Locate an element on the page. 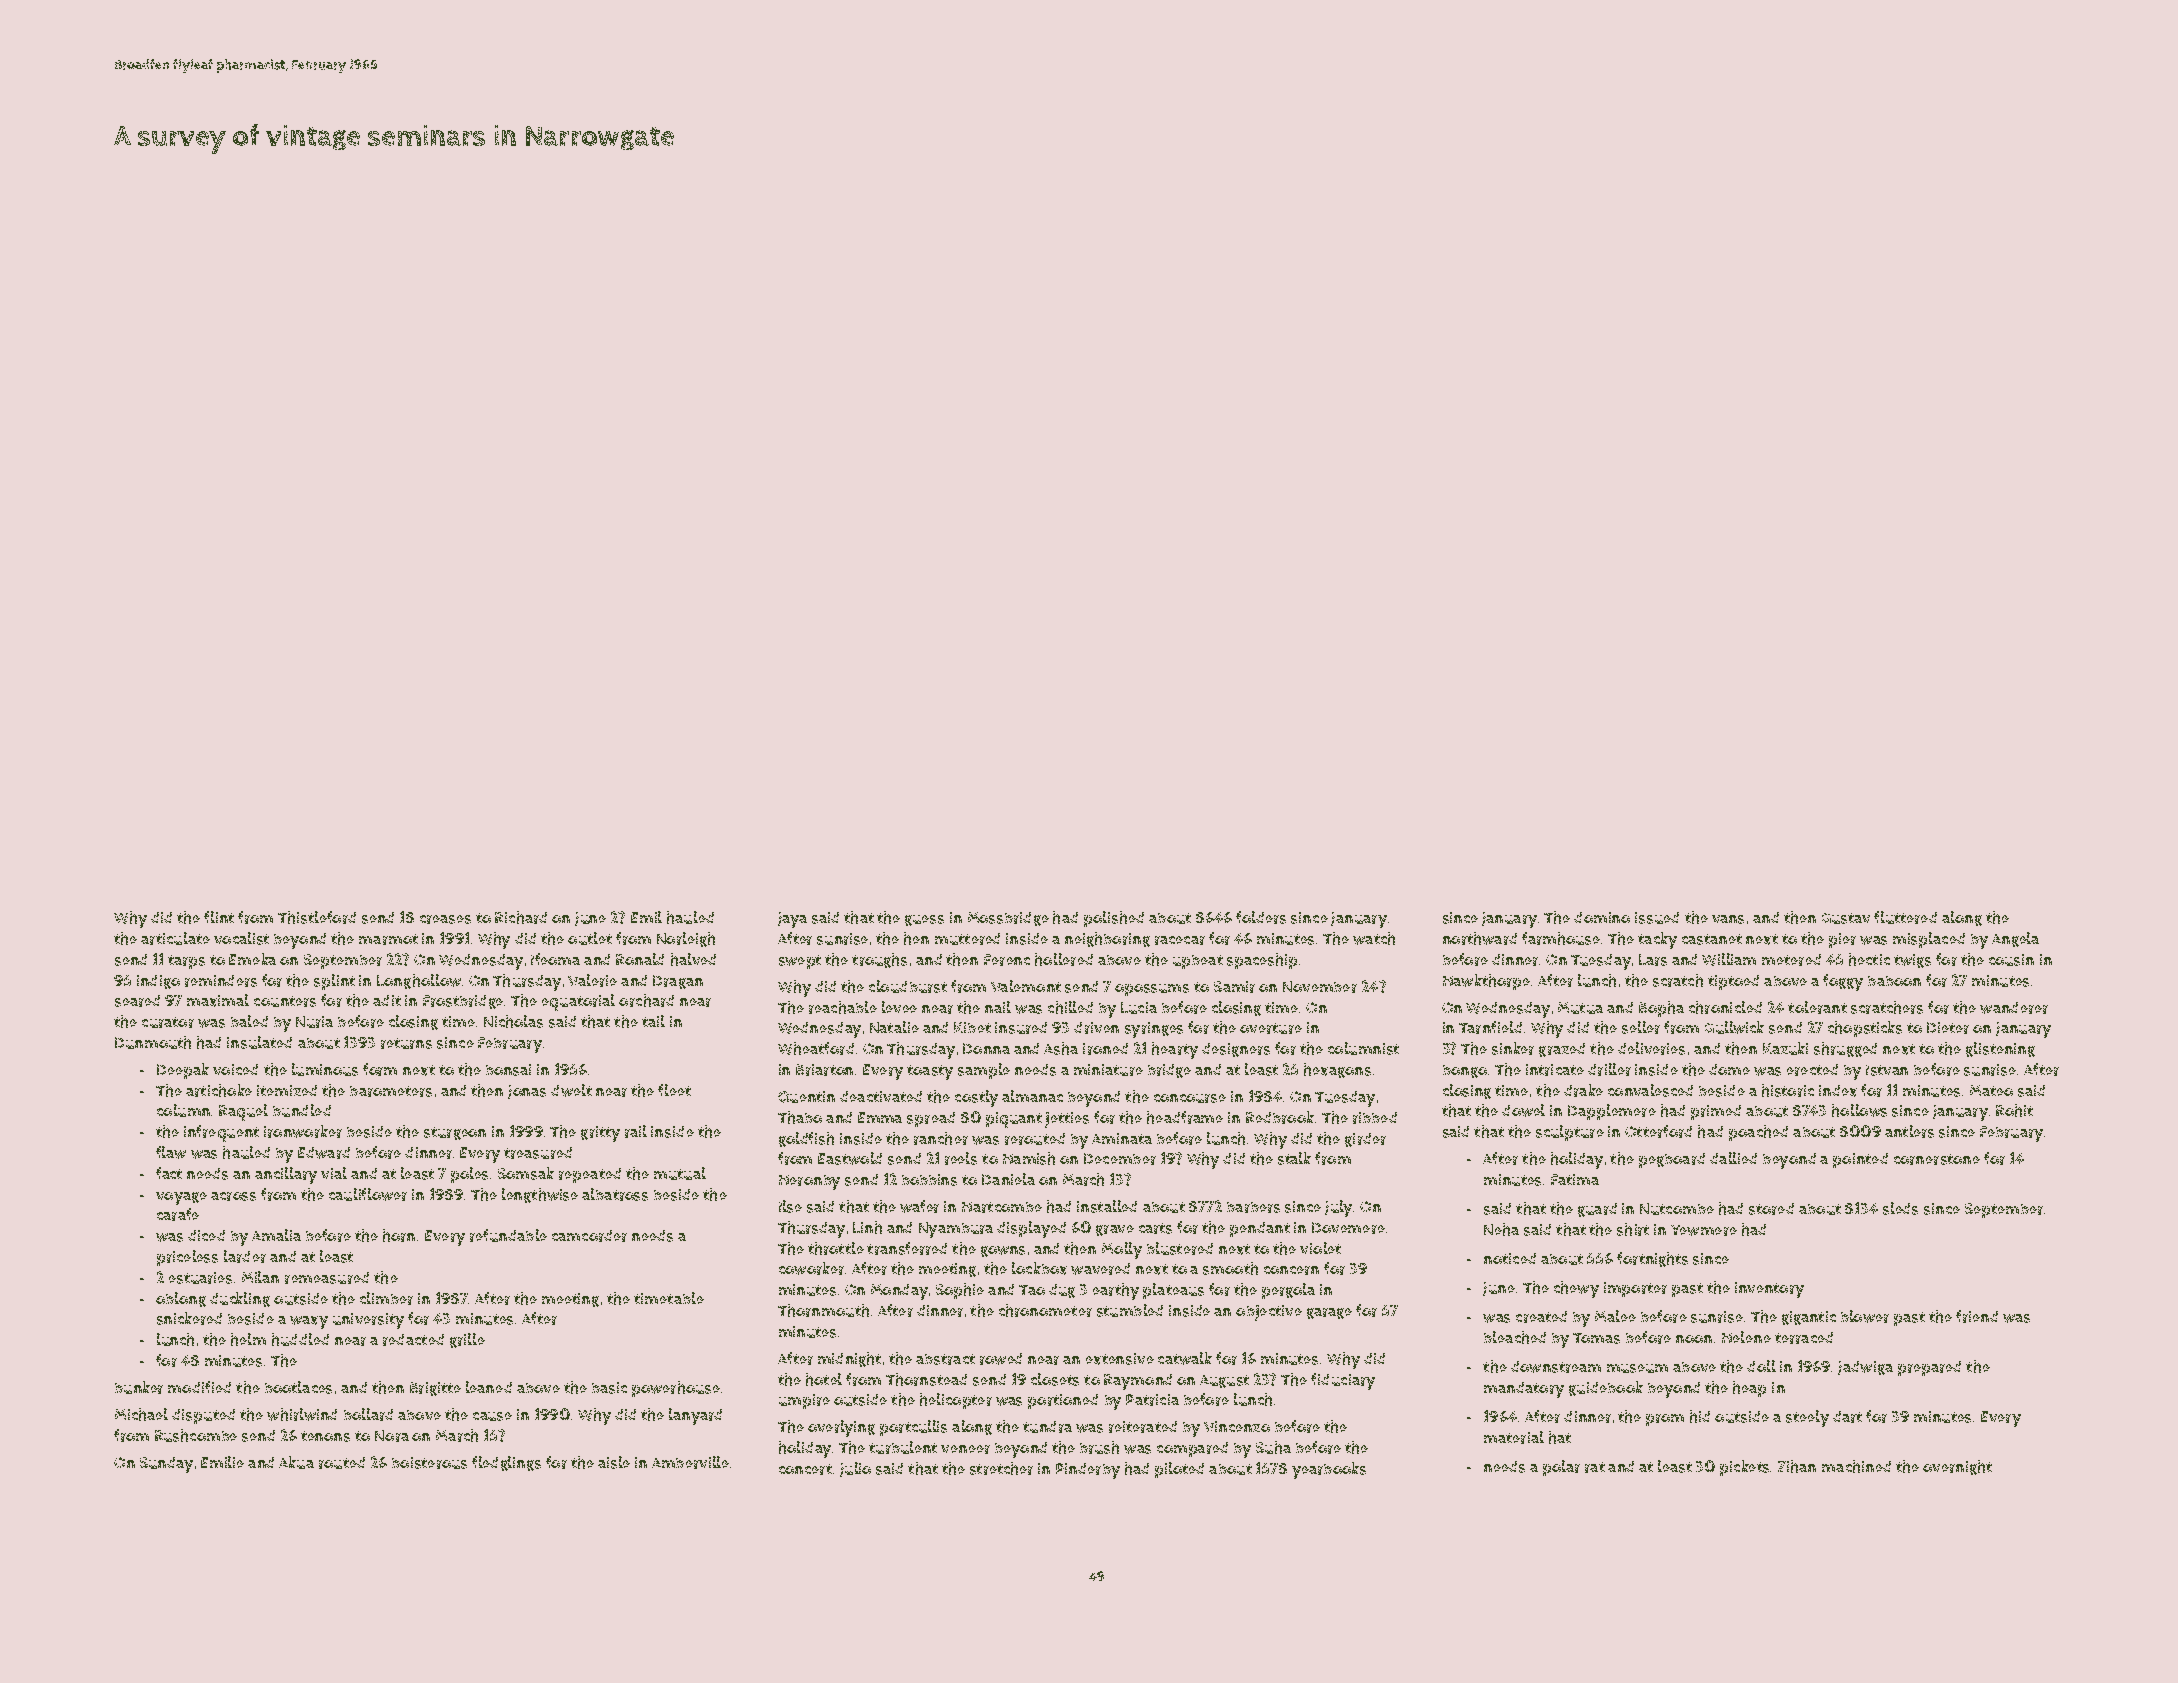 The height and width of the image is (1683, 2178). concourse is located at coordinates (1190, 1098).
